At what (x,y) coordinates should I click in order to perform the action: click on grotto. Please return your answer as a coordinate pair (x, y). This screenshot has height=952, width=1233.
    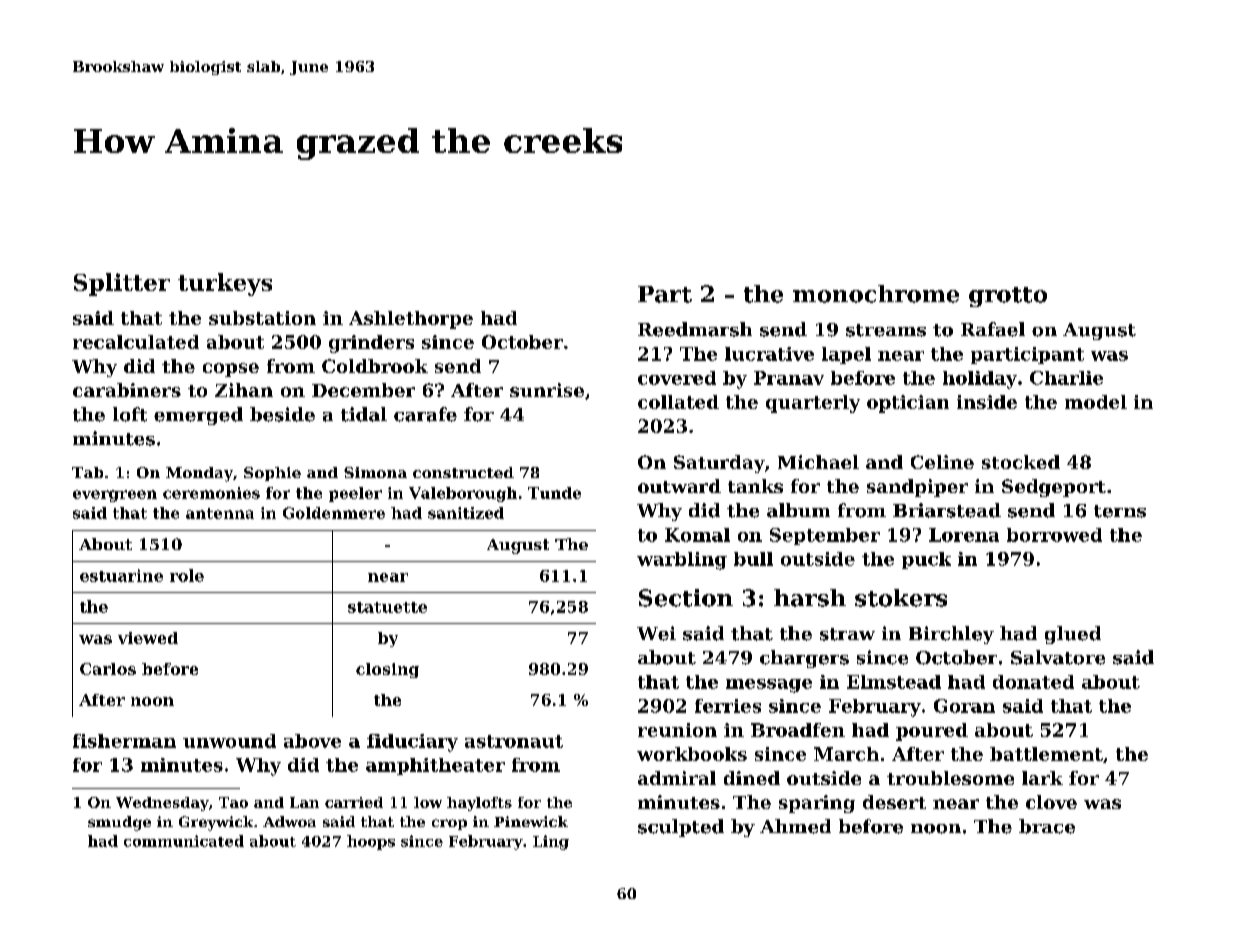
    Looking at the image, I should click on (1008, 297).
